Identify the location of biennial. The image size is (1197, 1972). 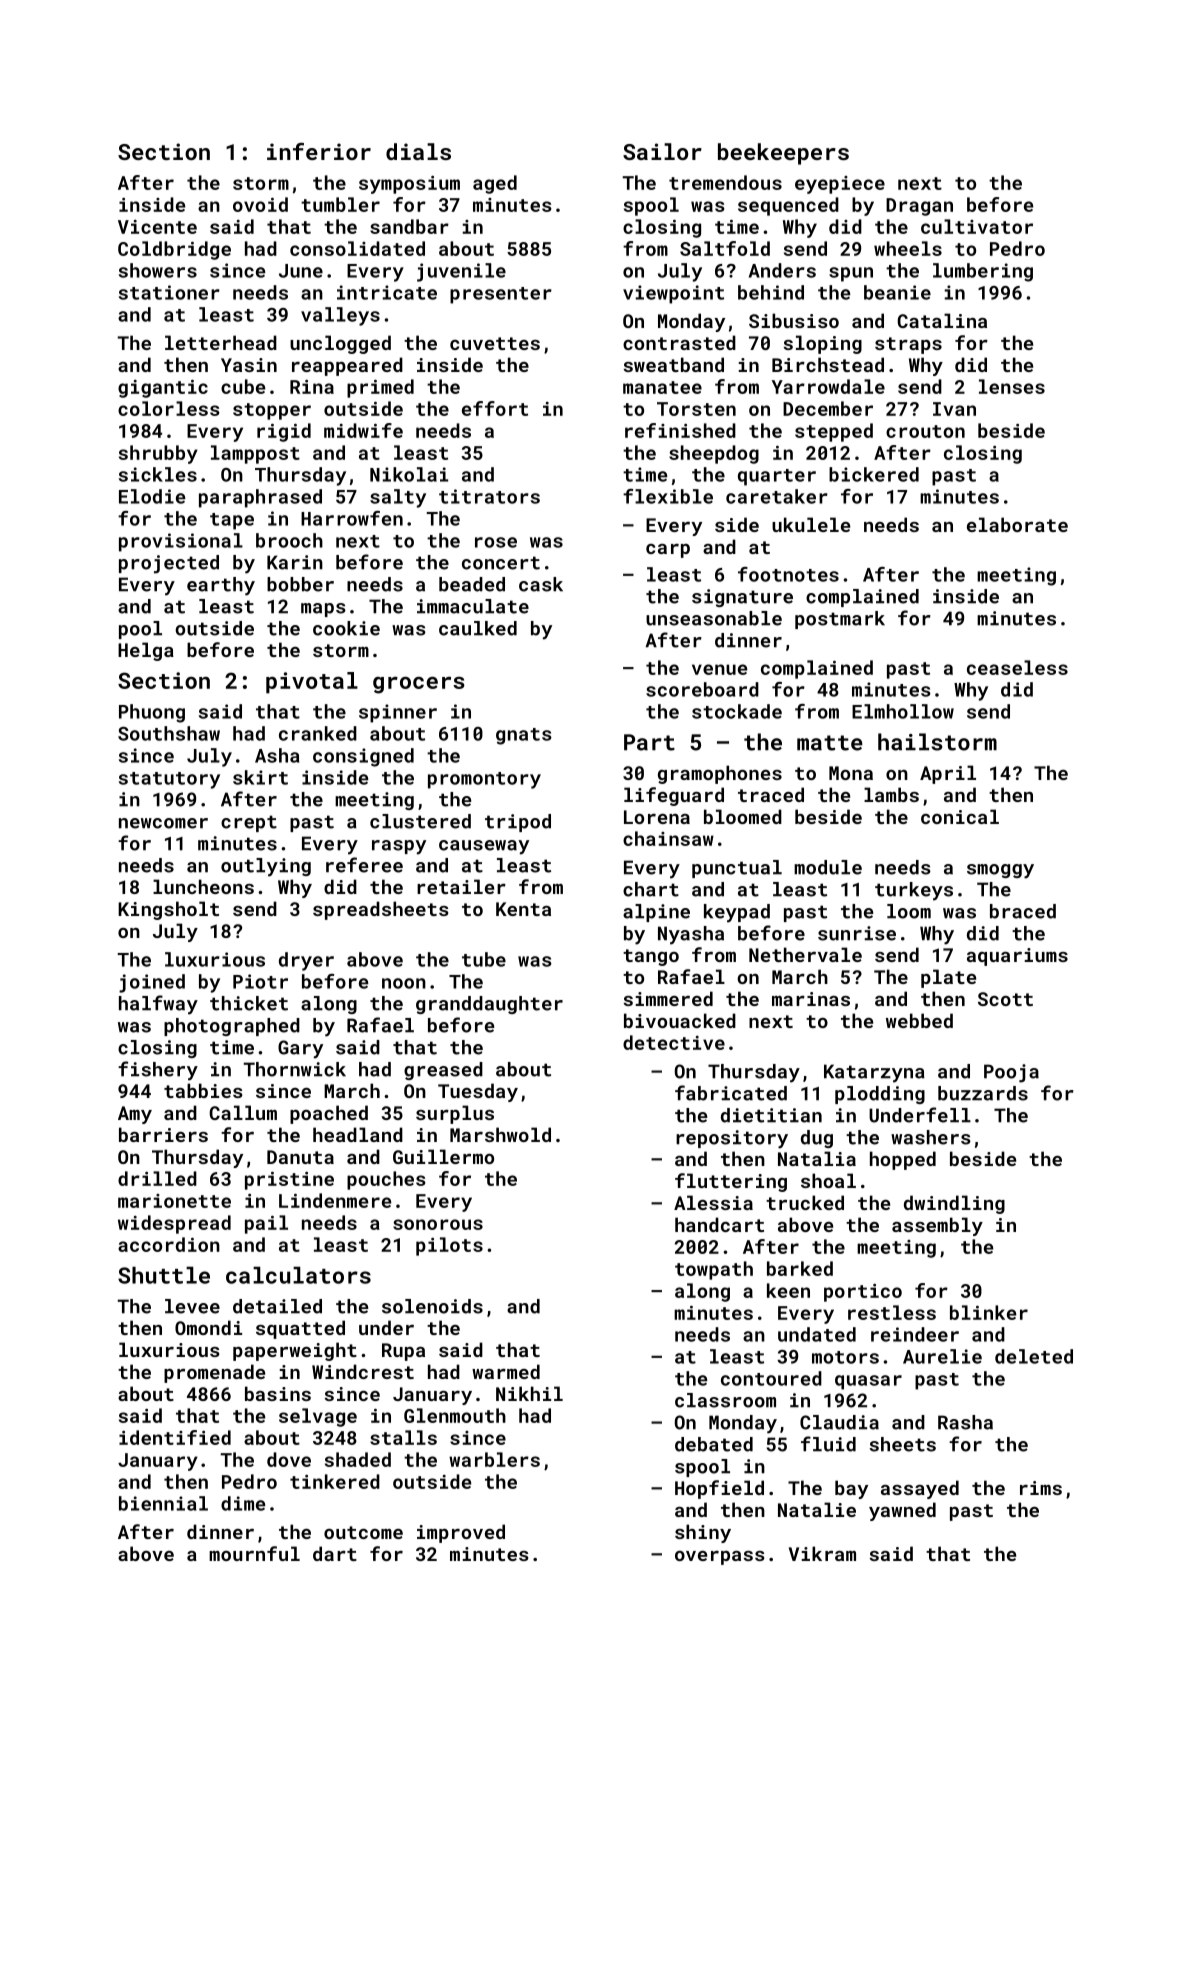
(163, 1503).
